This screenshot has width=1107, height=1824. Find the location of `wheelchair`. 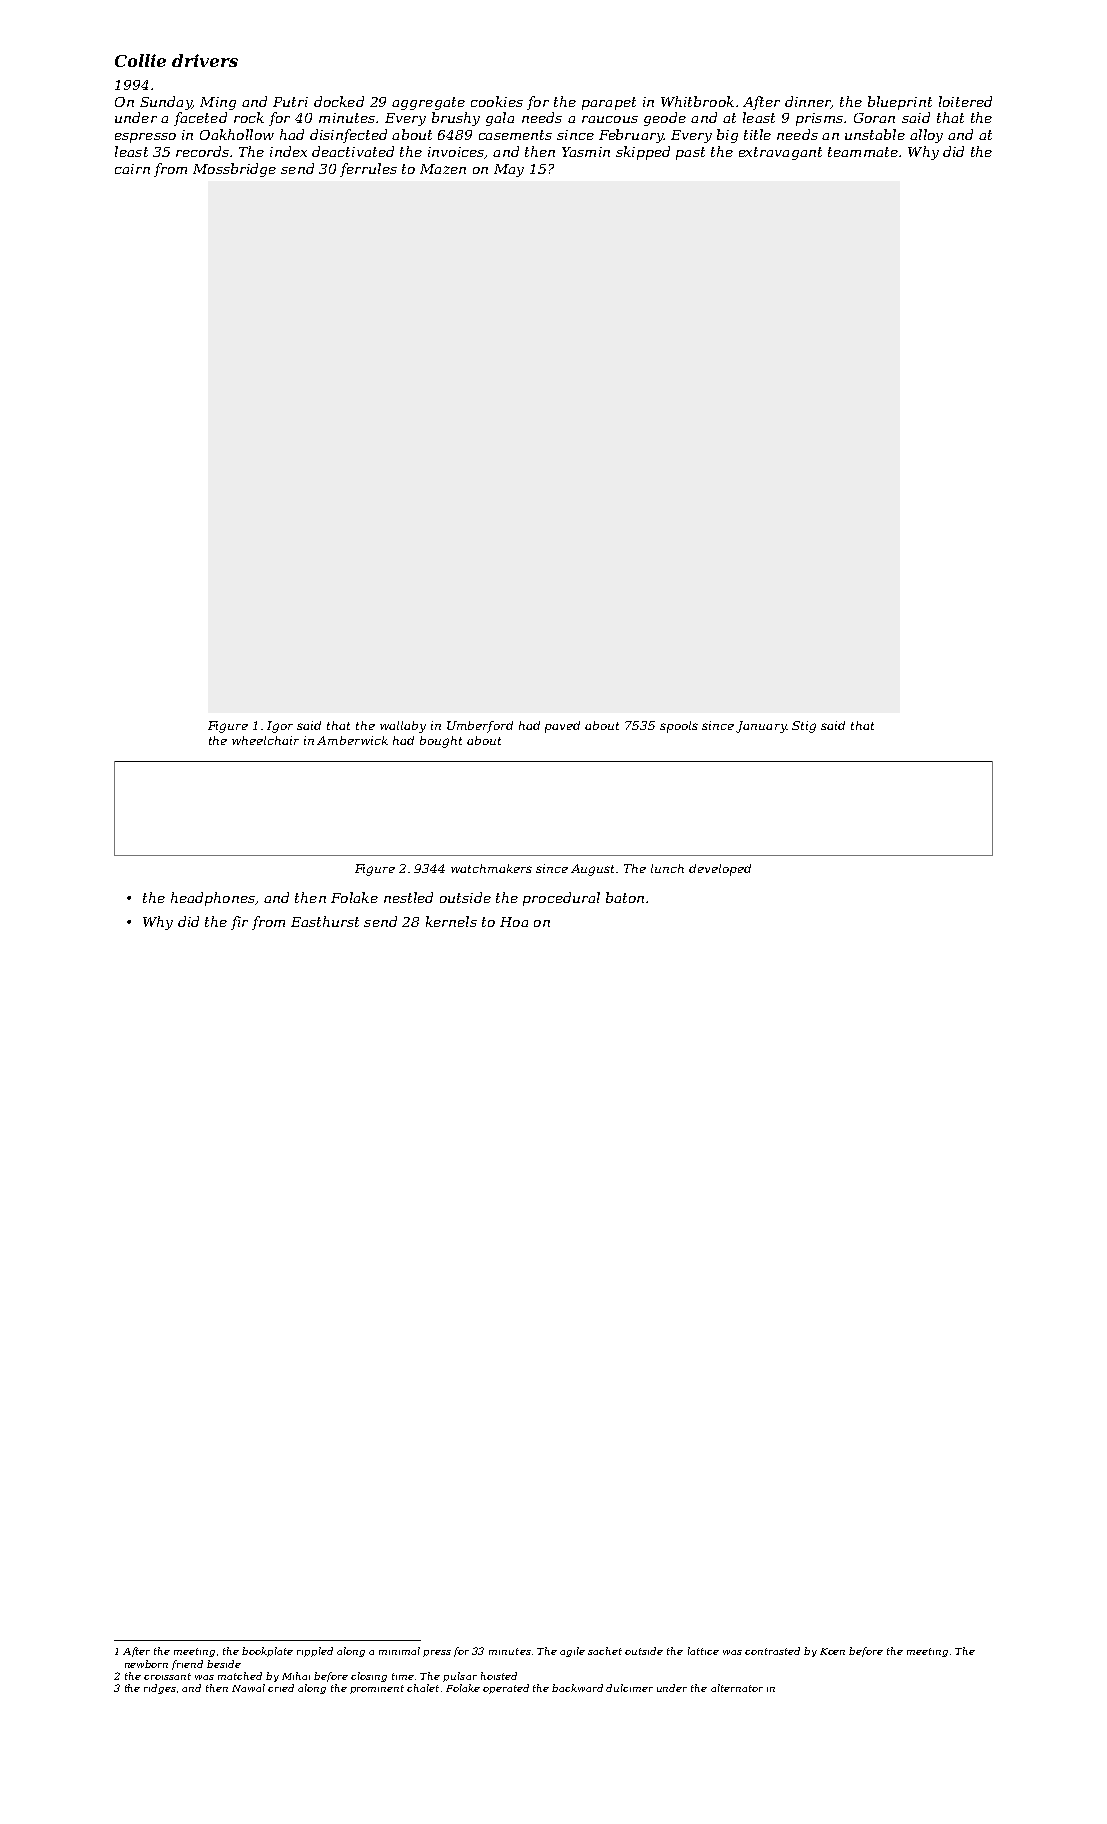

wheelchair is located at coordinates (265, 740).
